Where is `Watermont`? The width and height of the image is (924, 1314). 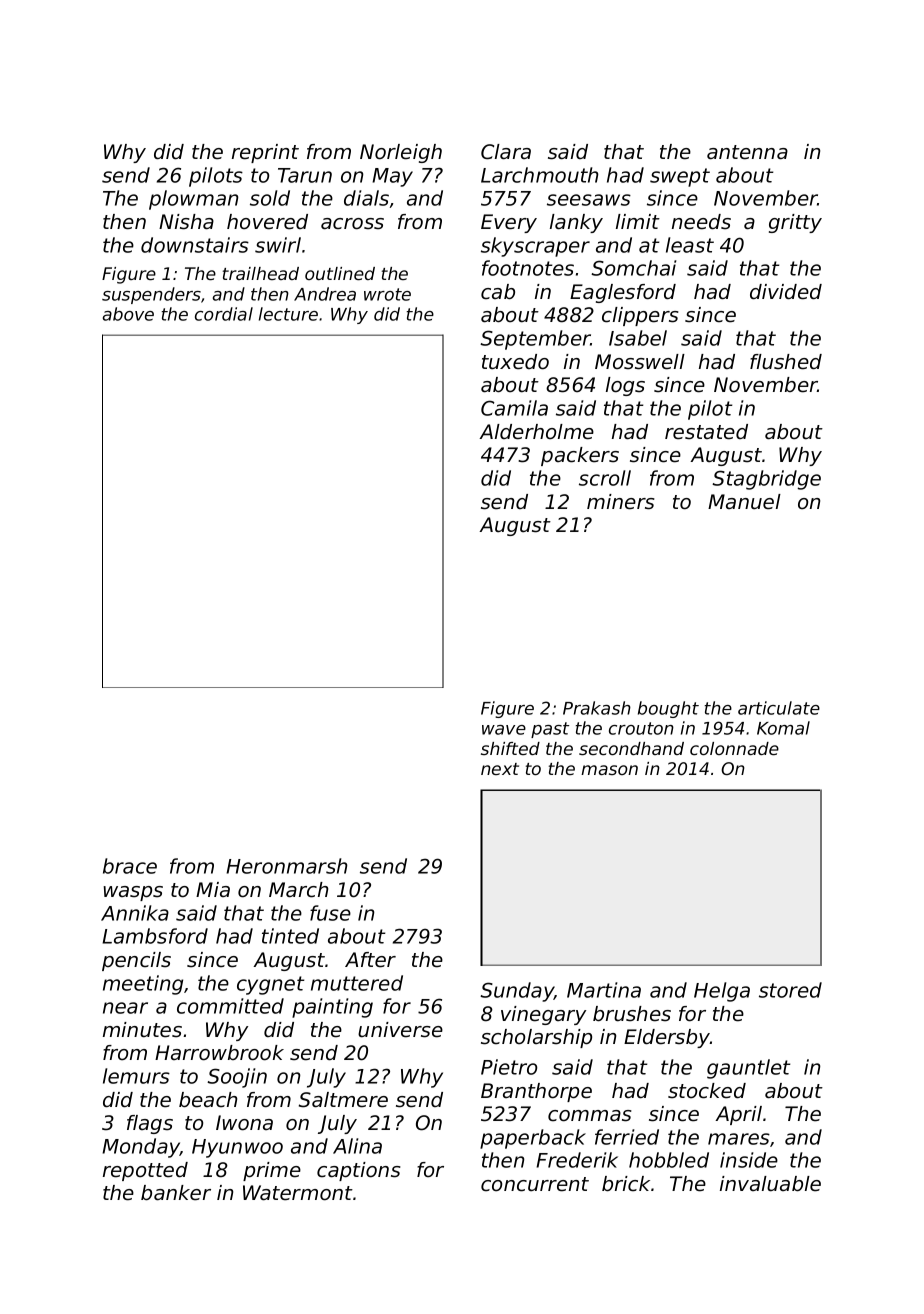
Watermont is located at coordinates (298, 1193).
